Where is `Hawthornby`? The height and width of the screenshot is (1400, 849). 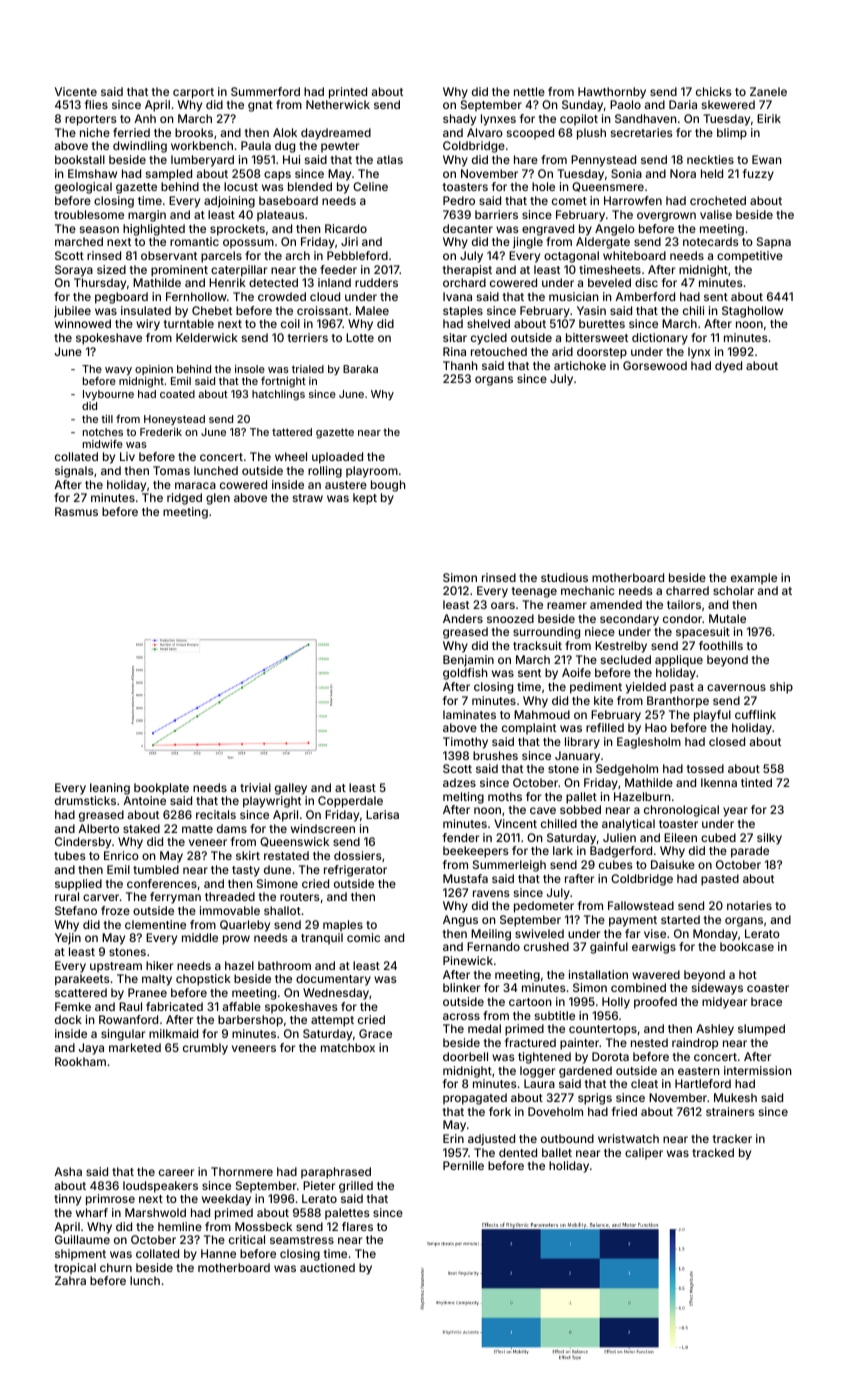 Hawthornby is located at coordinates (612, 93).
